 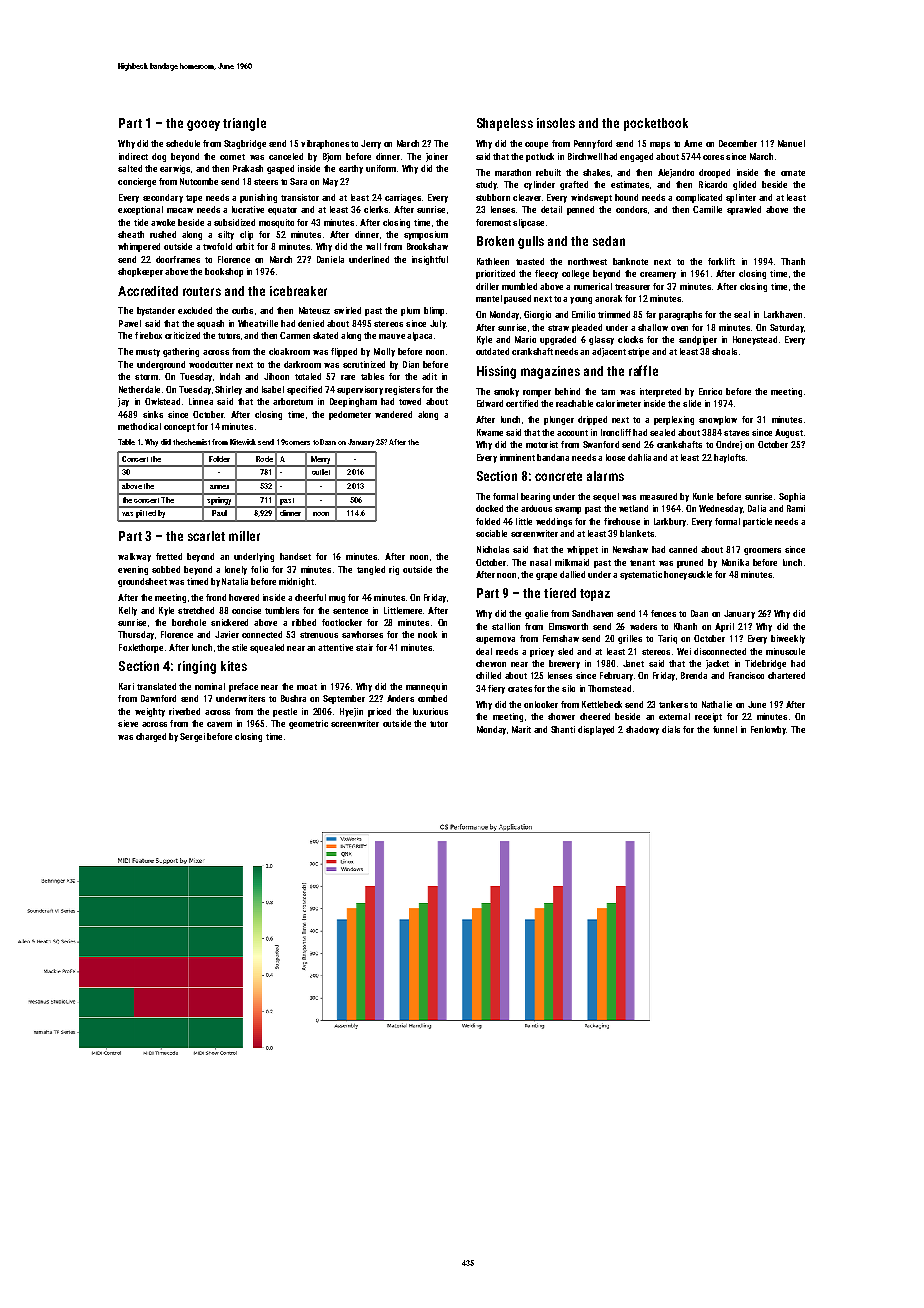 What do you see at coordinates (517, 457) in the screenshot?
I see `imminent` at bounding box center [517, 457].
